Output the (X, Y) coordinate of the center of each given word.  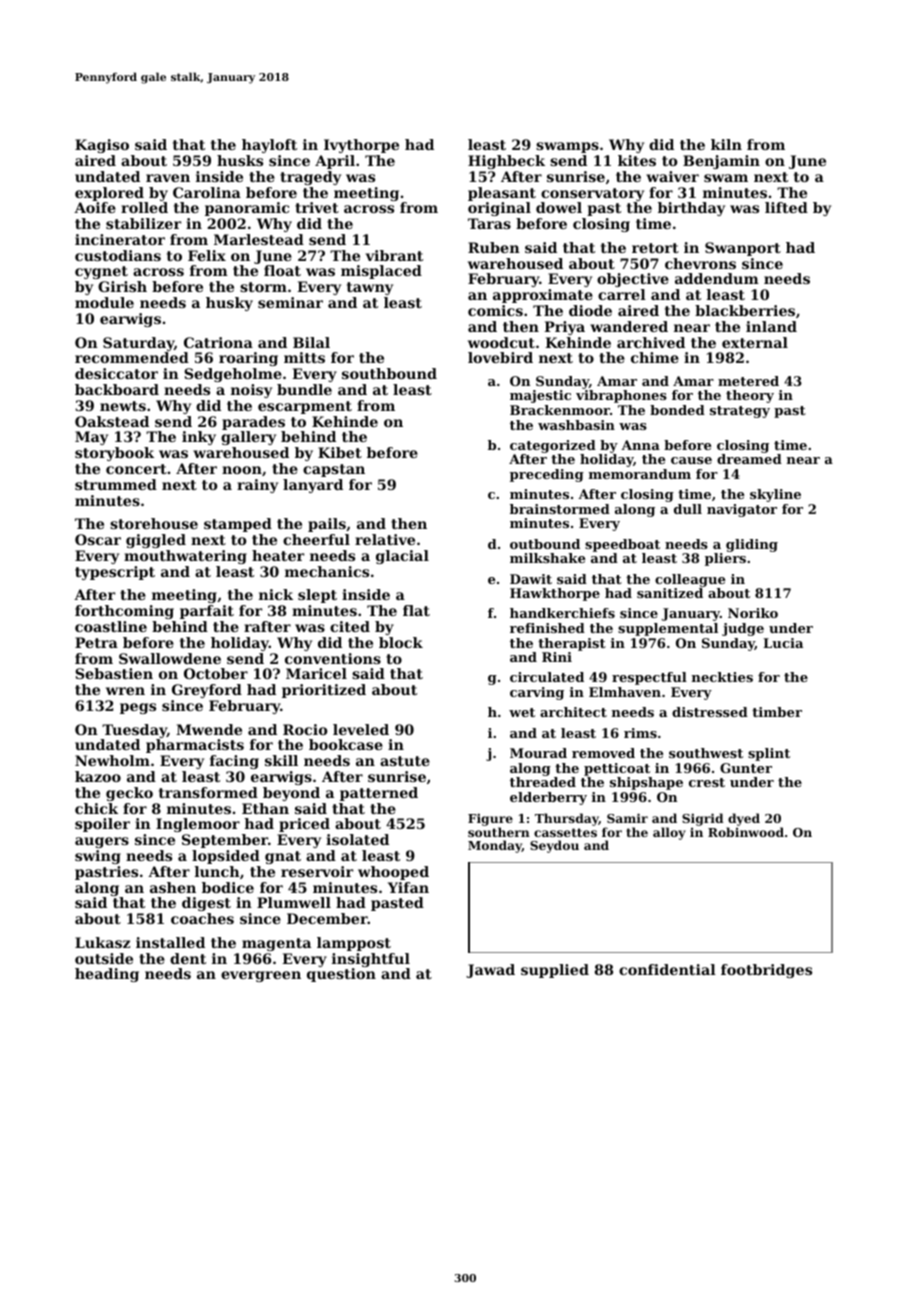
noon (242, 470)
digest (206, 904)
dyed (744, 819)
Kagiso (102, 146)
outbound (545, 544)
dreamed (749, 459)
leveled (361, 729)
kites (637, 160)
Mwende (209, 729)
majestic (540, 396)
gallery (248, 438)
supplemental (668, 629)
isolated (357, 839)
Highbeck (506, 162)
